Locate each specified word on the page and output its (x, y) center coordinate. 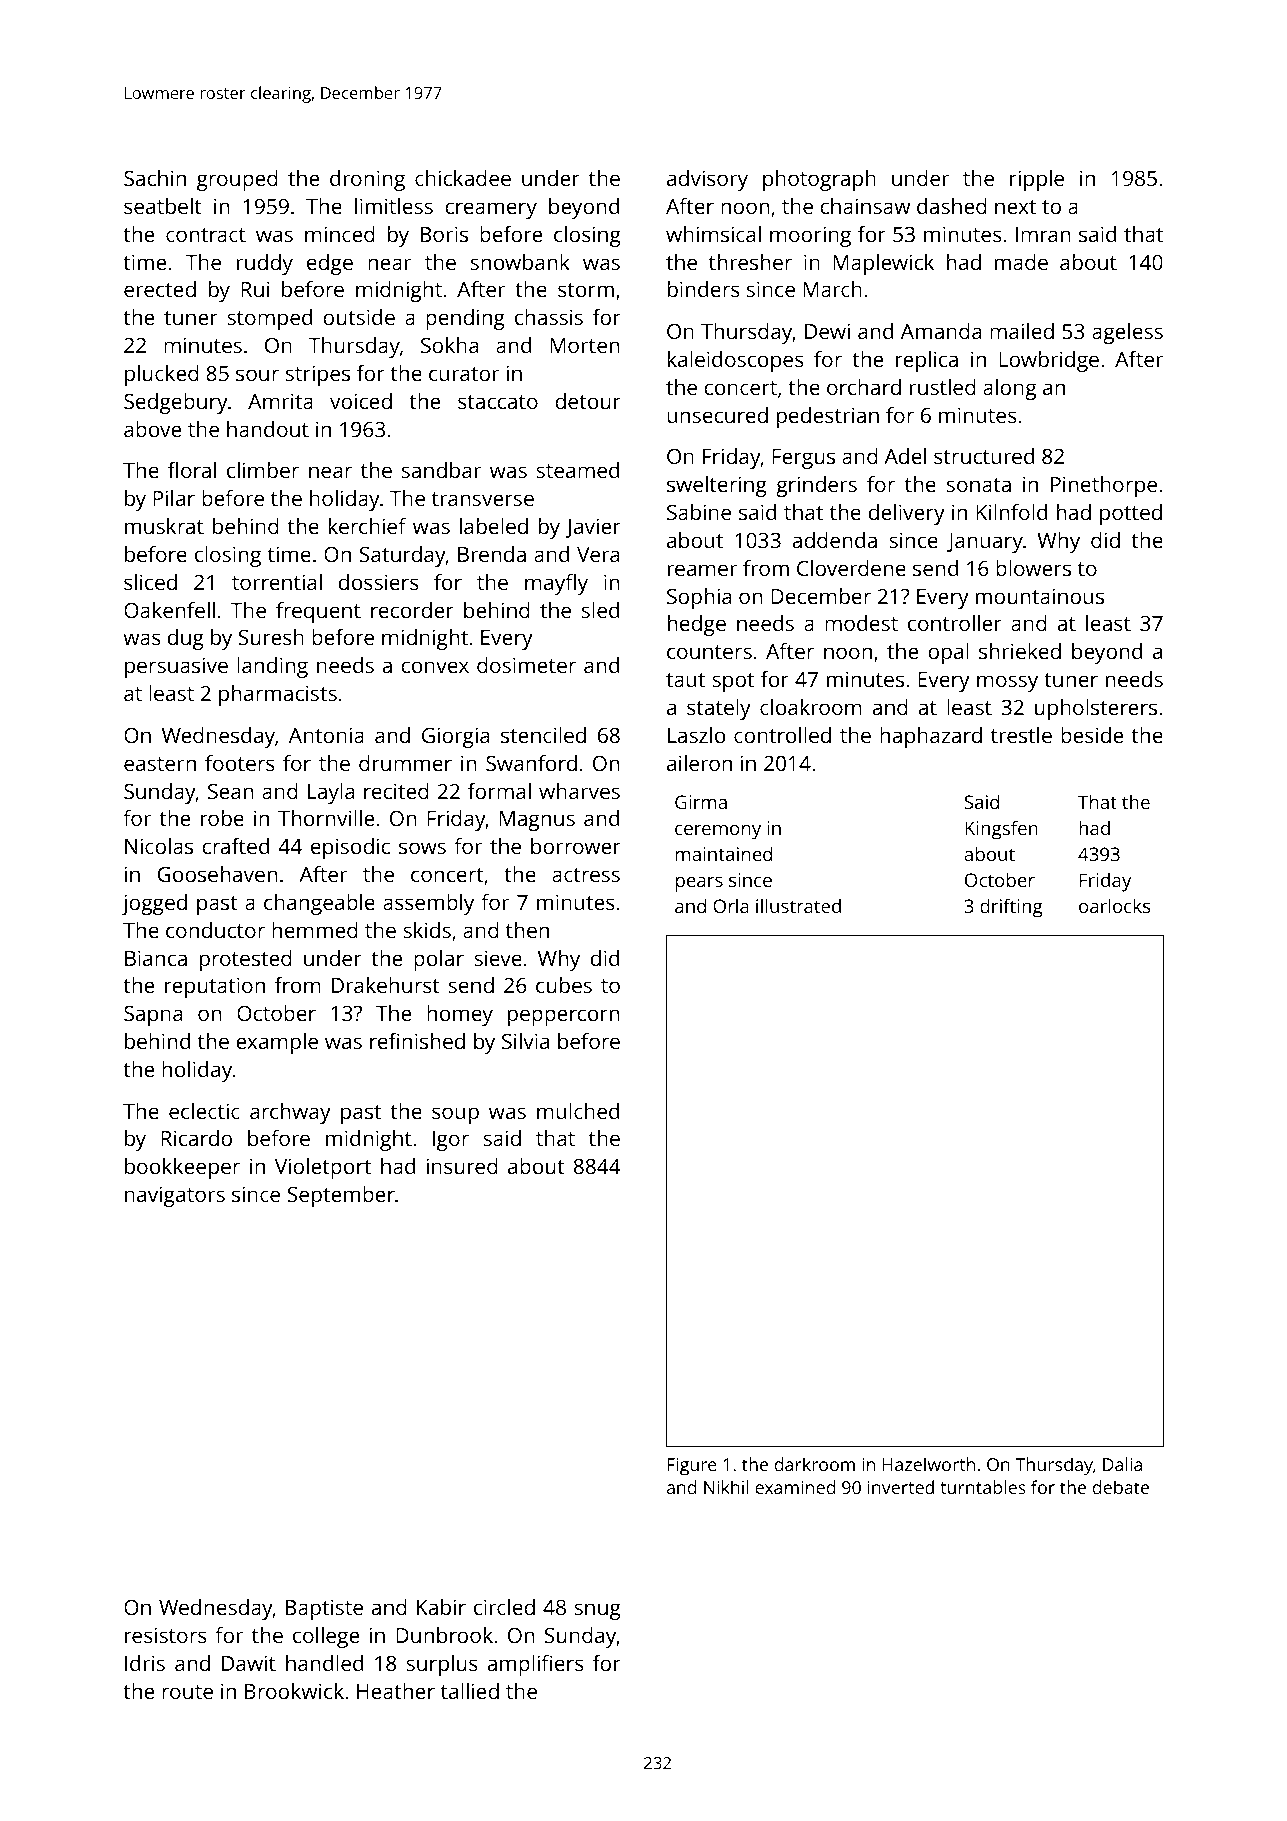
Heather (396, 1691)
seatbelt (163, 206)
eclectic (204, 1111)
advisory (707, 180)
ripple (1037, 180)
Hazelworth (929, 1464)
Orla (731, 906)
